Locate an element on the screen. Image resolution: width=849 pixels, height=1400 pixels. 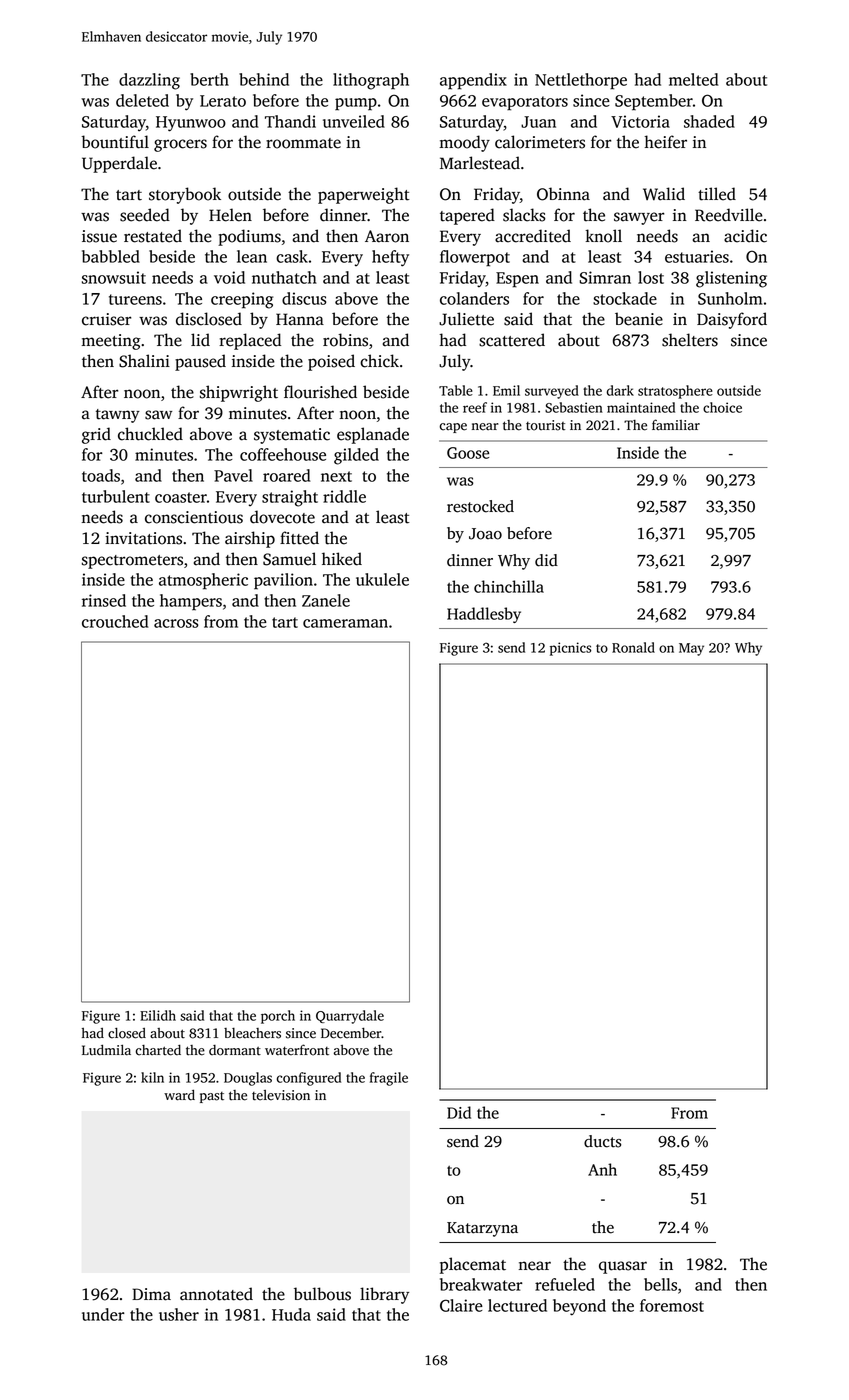
dazzling is located at coordinates (149, 81).
